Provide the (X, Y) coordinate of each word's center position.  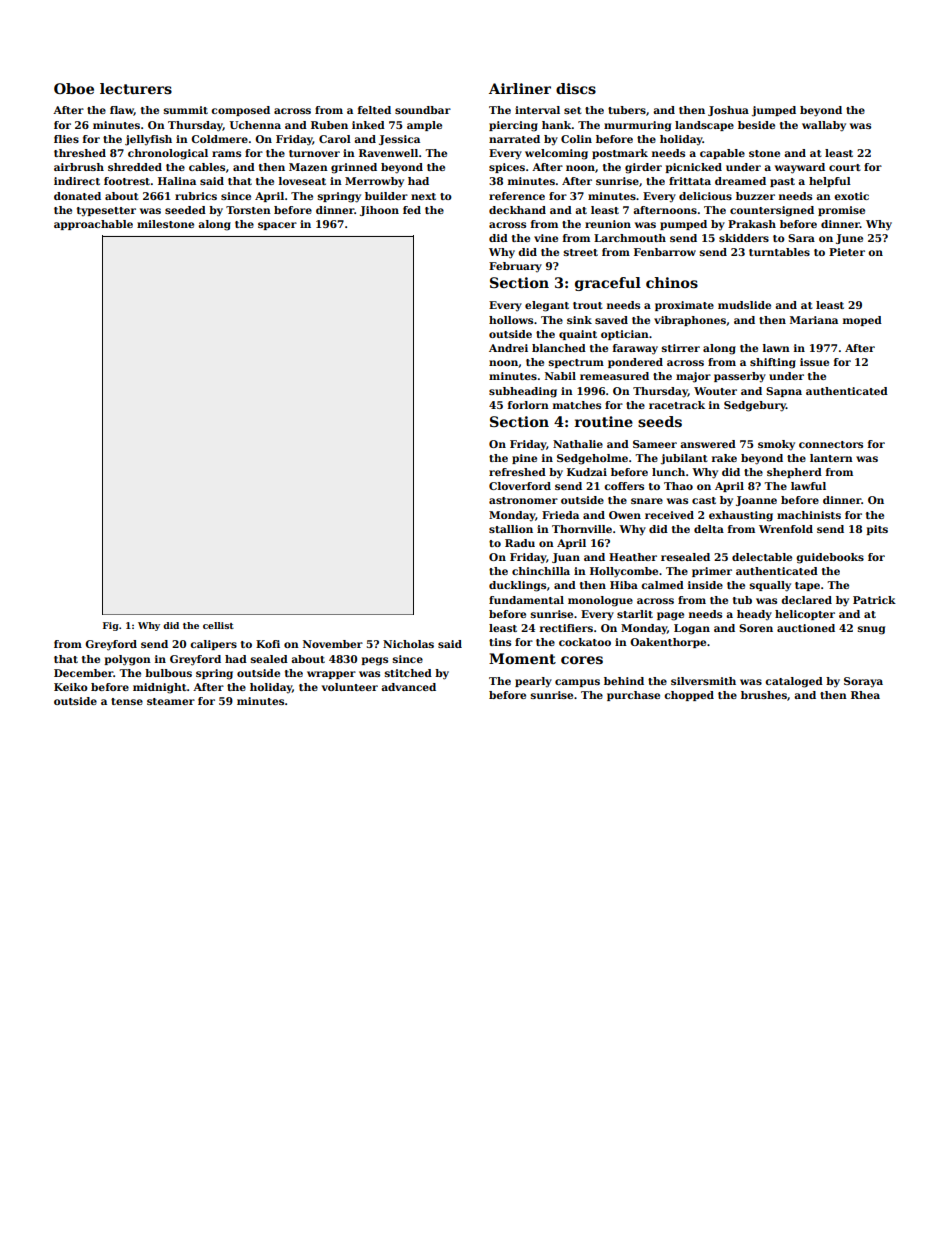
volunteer (350, 687)
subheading (523, 392)
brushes (764, 695)
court (845, 167)
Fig (111, 626)
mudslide (744, 305)
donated (77, 196)
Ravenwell (388, 153)
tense (127, 701)
